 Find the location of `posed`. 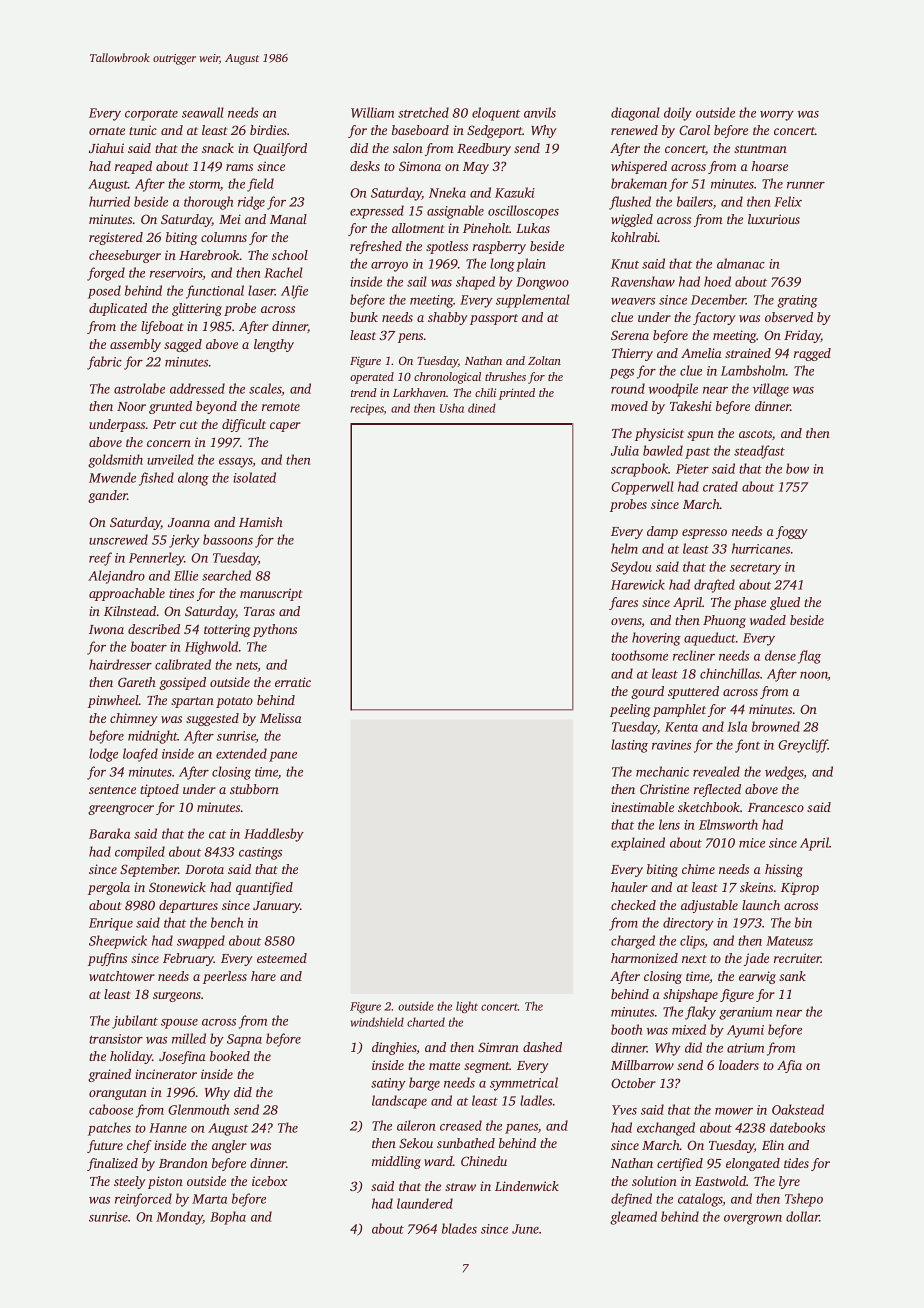

posed is located at coordinates (104, 292).
